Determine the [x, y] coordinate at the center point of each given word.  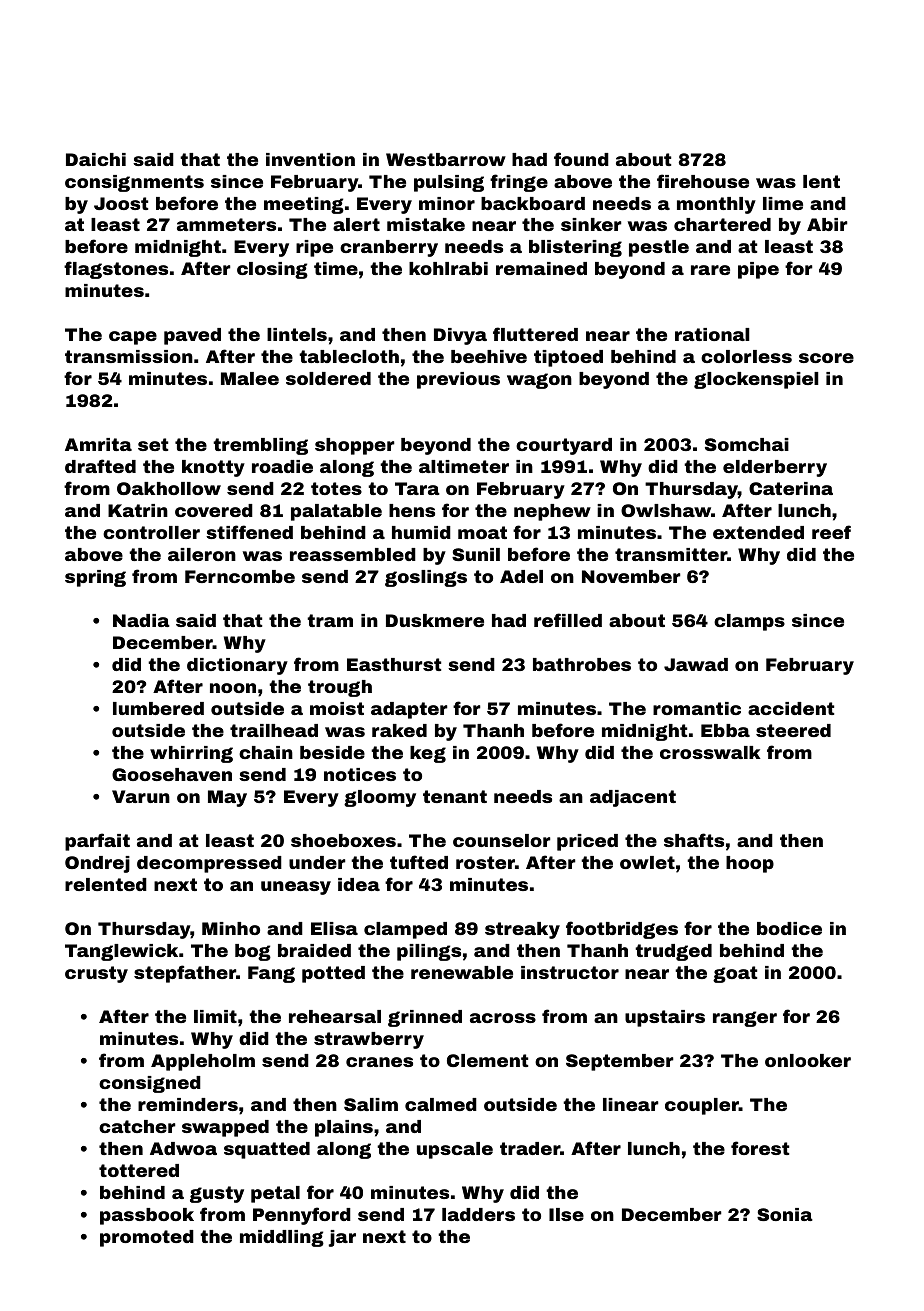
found [581, 159]
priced [587, 842]
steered [793, 730]
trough [340, 688]
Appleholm [203, 1062]
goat [735, 974]
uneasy [296, 888]
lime [783, 203]
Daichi [96, 159]
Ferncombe [240, 576]
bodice [789, 928]
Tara [417, 488]
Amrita [98, 444]
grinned [425, 1018]
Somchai [747, 444]
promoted [147, 1238]
